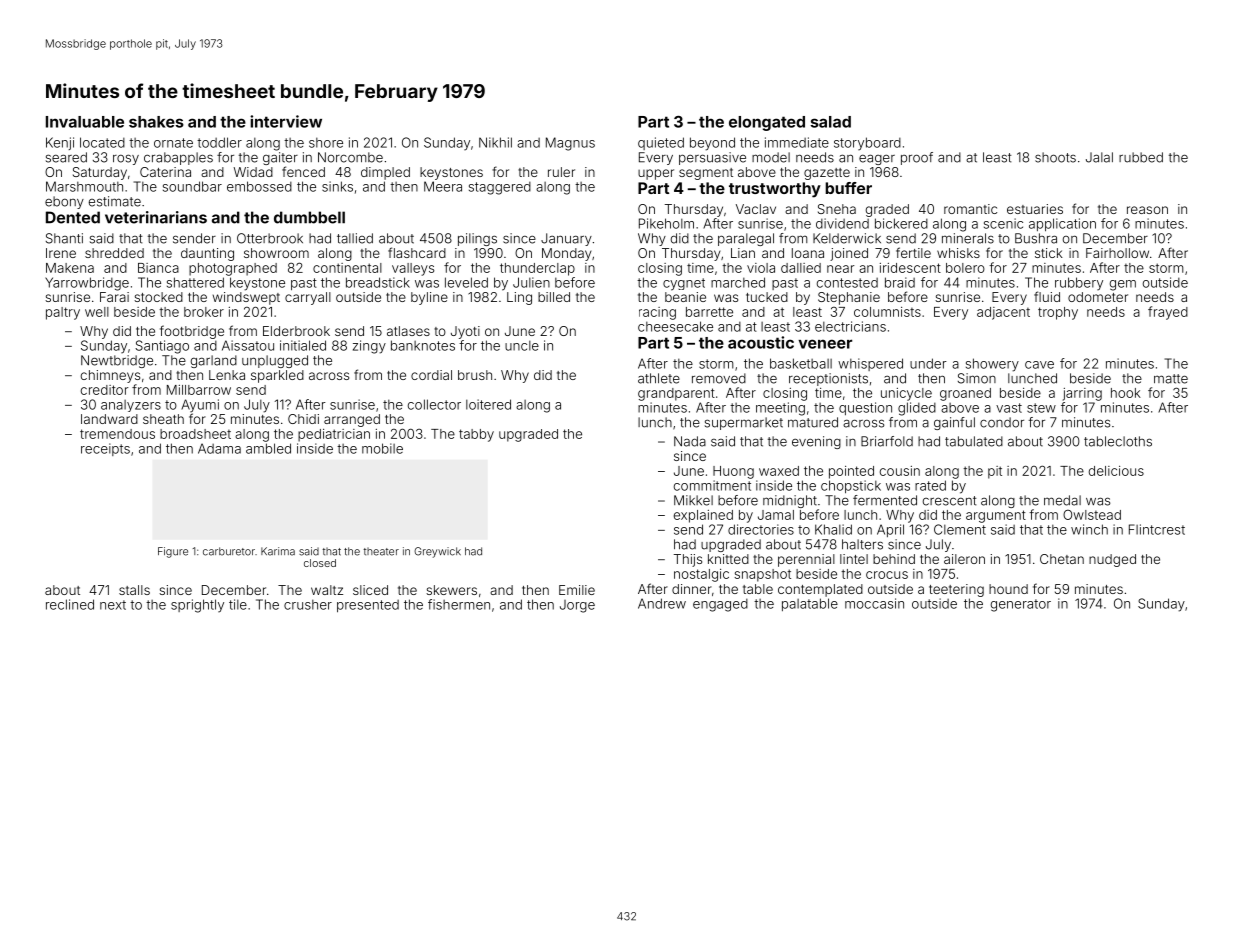 This screenshot has height=952, width=1233. I want to click on reason, so click(1147, 210).
